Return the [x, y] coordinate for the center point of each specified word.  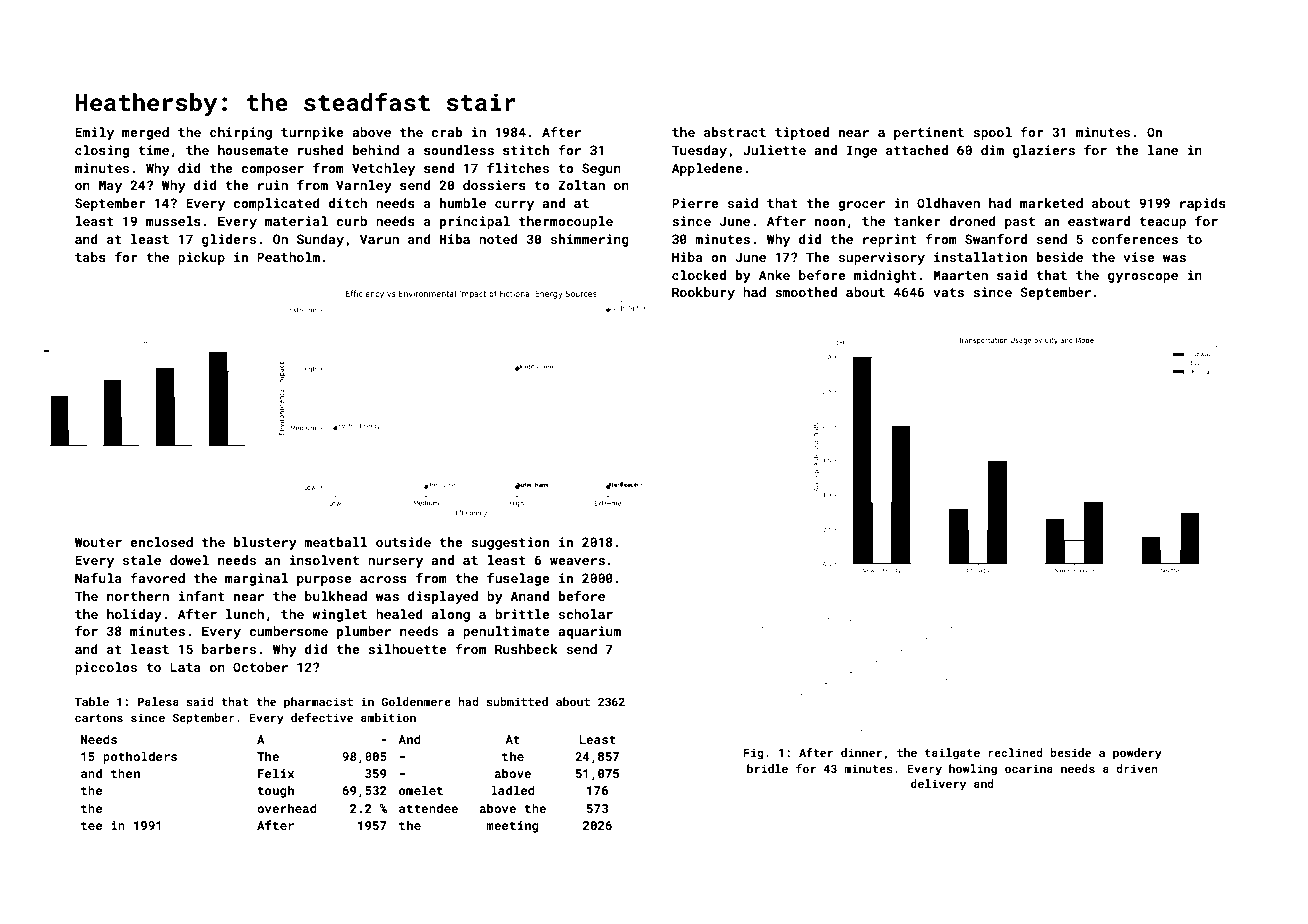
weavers [577, 561]
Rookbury [703, 293]
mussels [173, 221]
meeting [512, 827]
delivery [938, 785]
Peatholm [288, 257]
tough [276, 791]
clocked [699, 275]
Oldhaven [948, 203]
